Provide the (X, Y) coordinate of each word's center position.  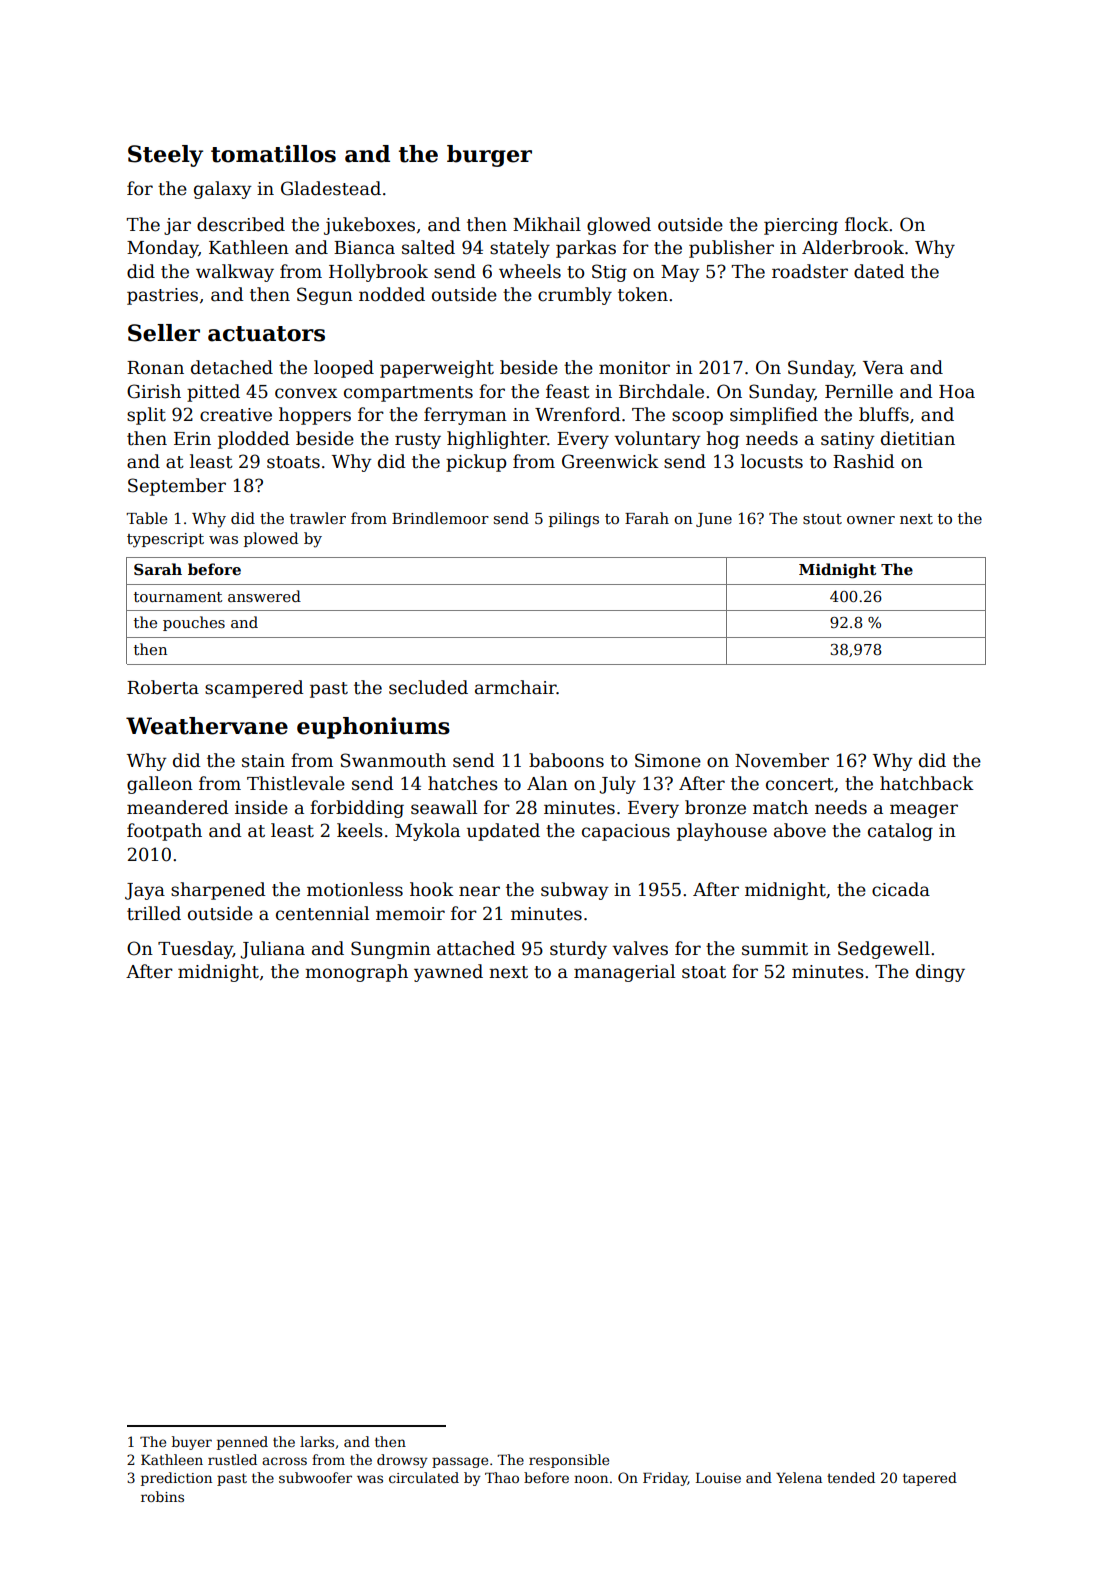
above (800, 830)
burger (489, 156)
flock (867, 224)
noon (591, 1479)
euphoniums (373, 728)
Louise (718, 1478)
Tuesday (195, 950)
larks (317, 1441)
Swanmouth (393, 760)
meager (924, 811)
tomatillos (273, 154)
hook (432, 889)
